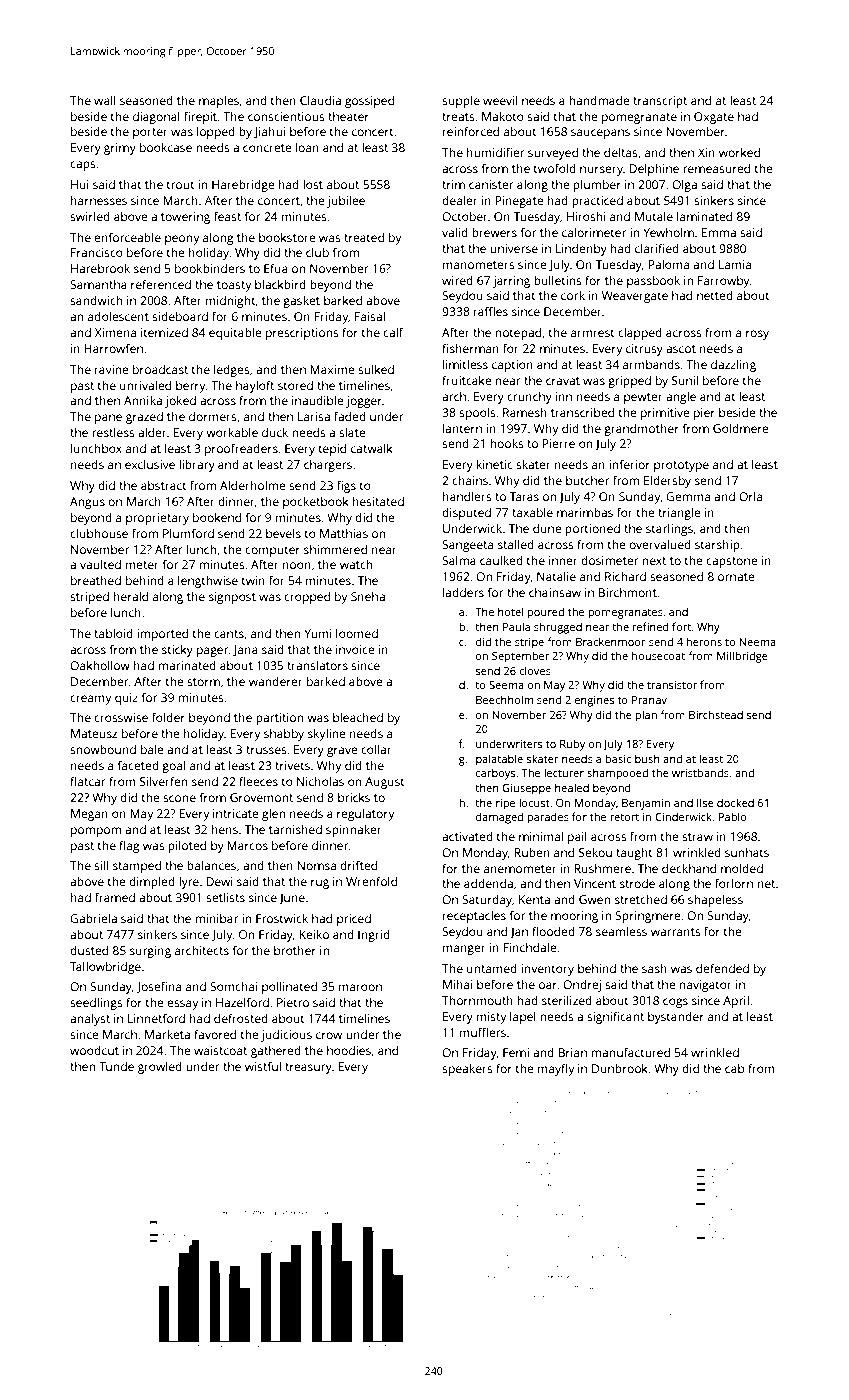  What do you see at coordinates (669, 530) in the page?
I see `starlings` at bounding box center [669, 530].
